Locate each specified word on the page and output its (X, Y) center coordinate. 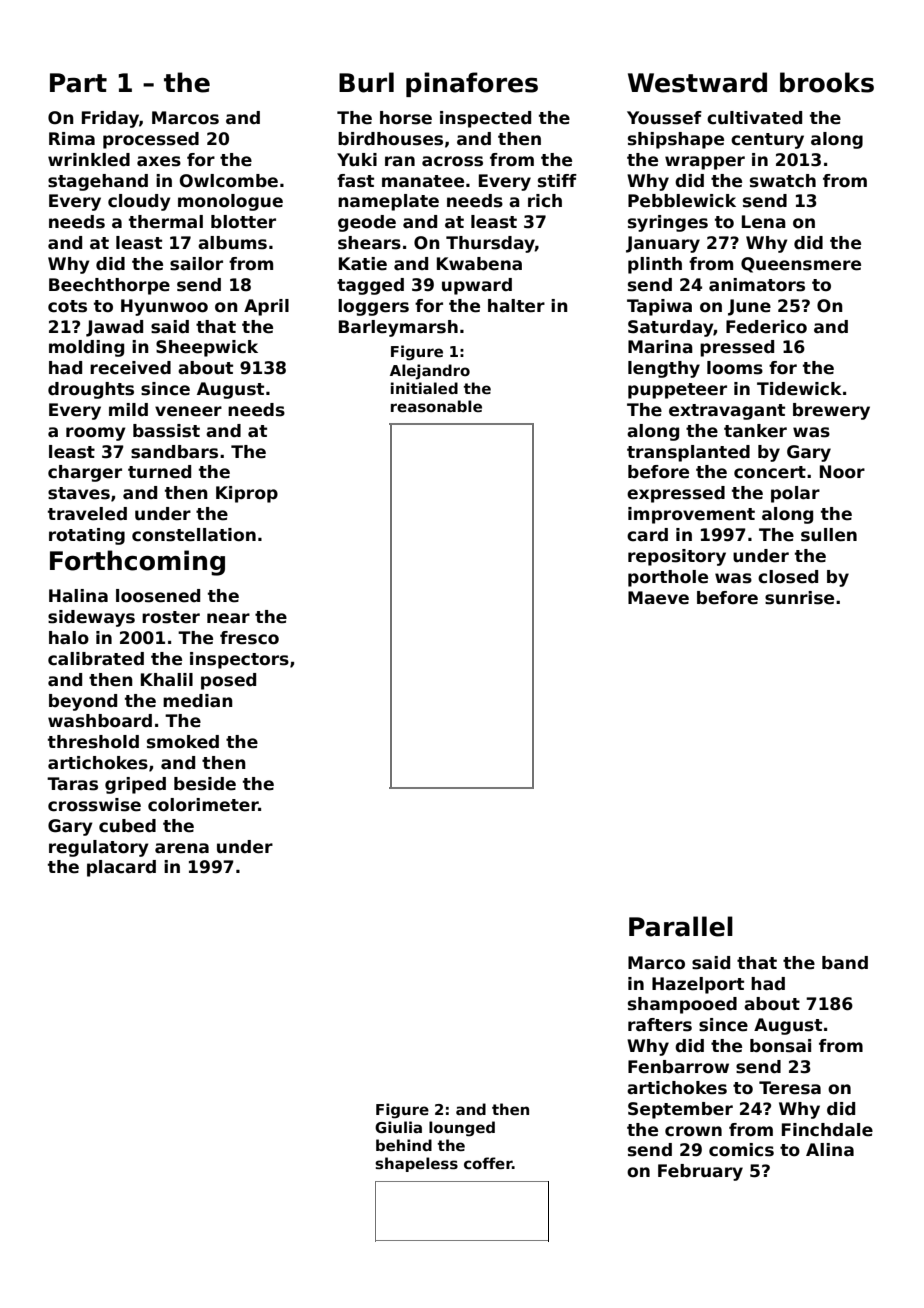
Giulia (398, 1127)
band (845, 963)
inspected (485, 119)
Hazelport (698, 985)
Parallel (681, 926)
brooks (827, 82)
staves (79, 493)
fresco (249, 638)
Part (78, 83)
